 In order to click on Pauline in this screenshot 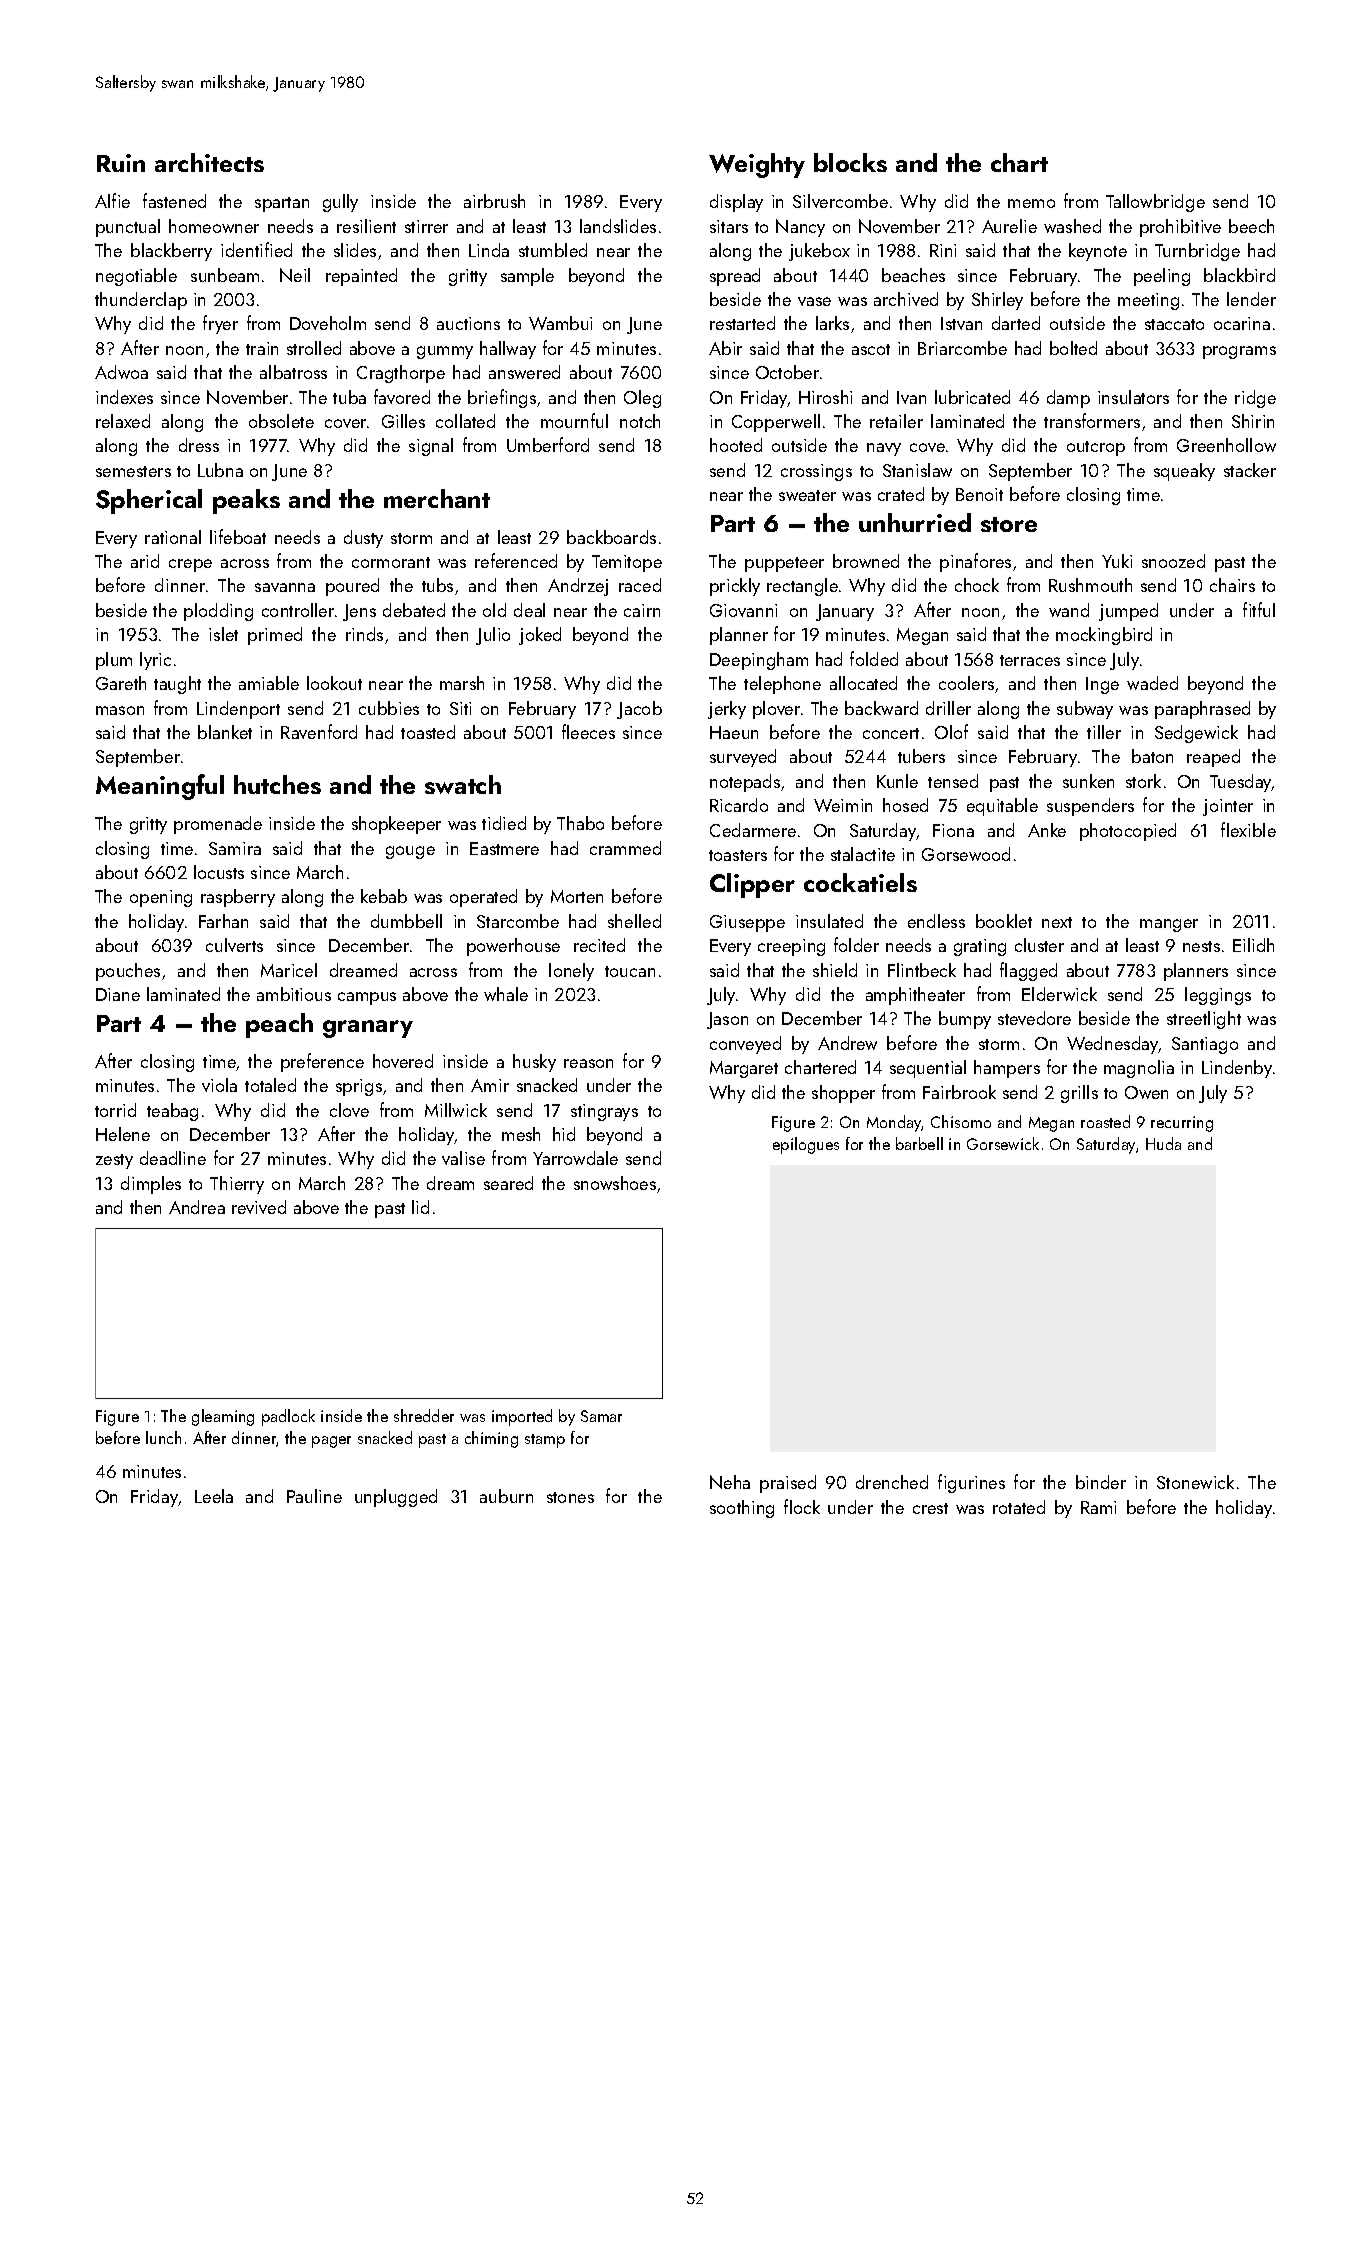, I will do `click(314, 1496)`.
